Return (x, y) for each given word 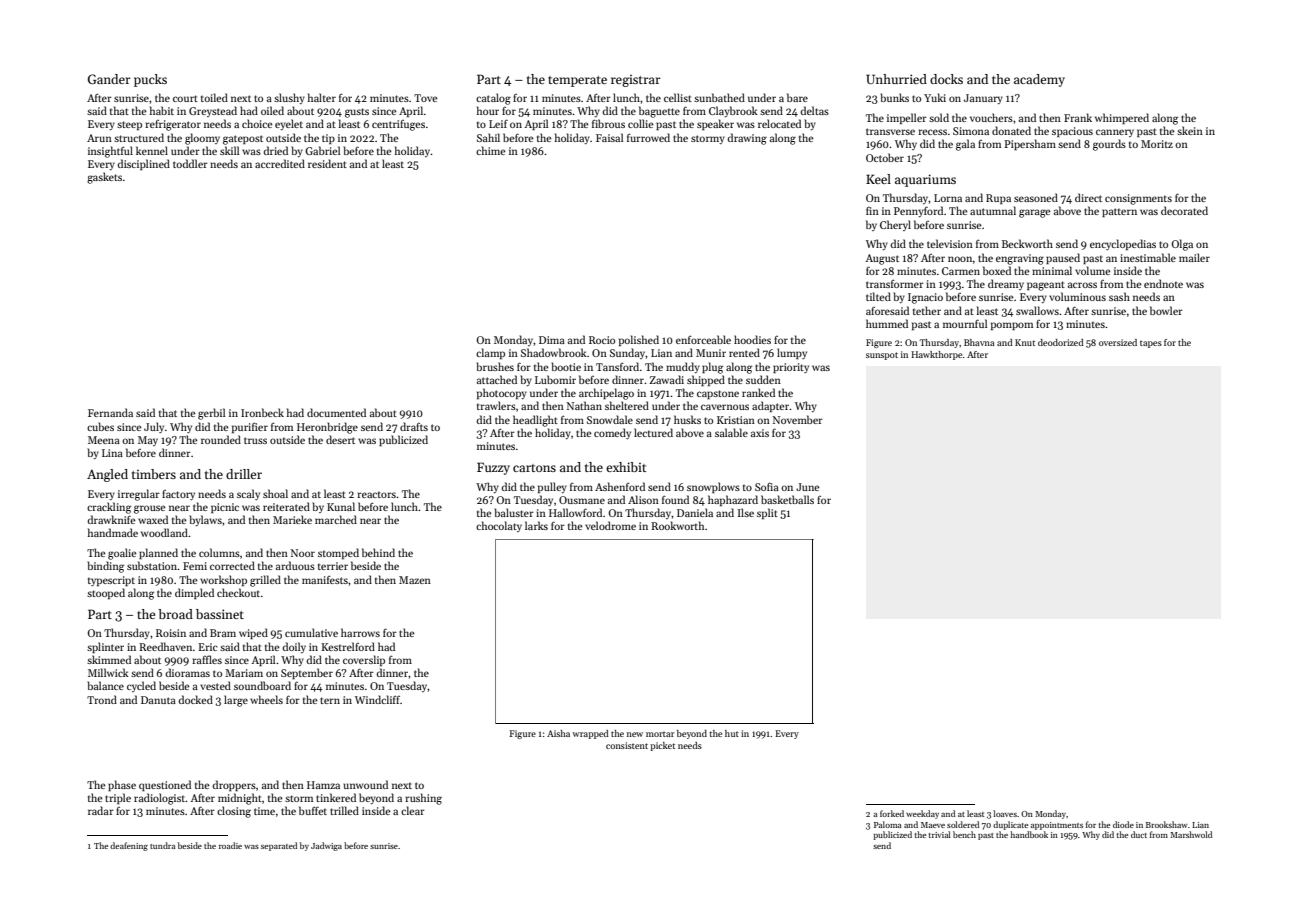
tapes (1151, 344)
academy (1039, 80)
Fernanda (110, 412)
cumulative (311, 632)
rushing (423, 799)
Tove (425, 98)
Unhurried (896, 79)
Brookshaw (1167, 824)
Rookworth (677, 525)
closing (234, 812)
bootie (566, 366)
